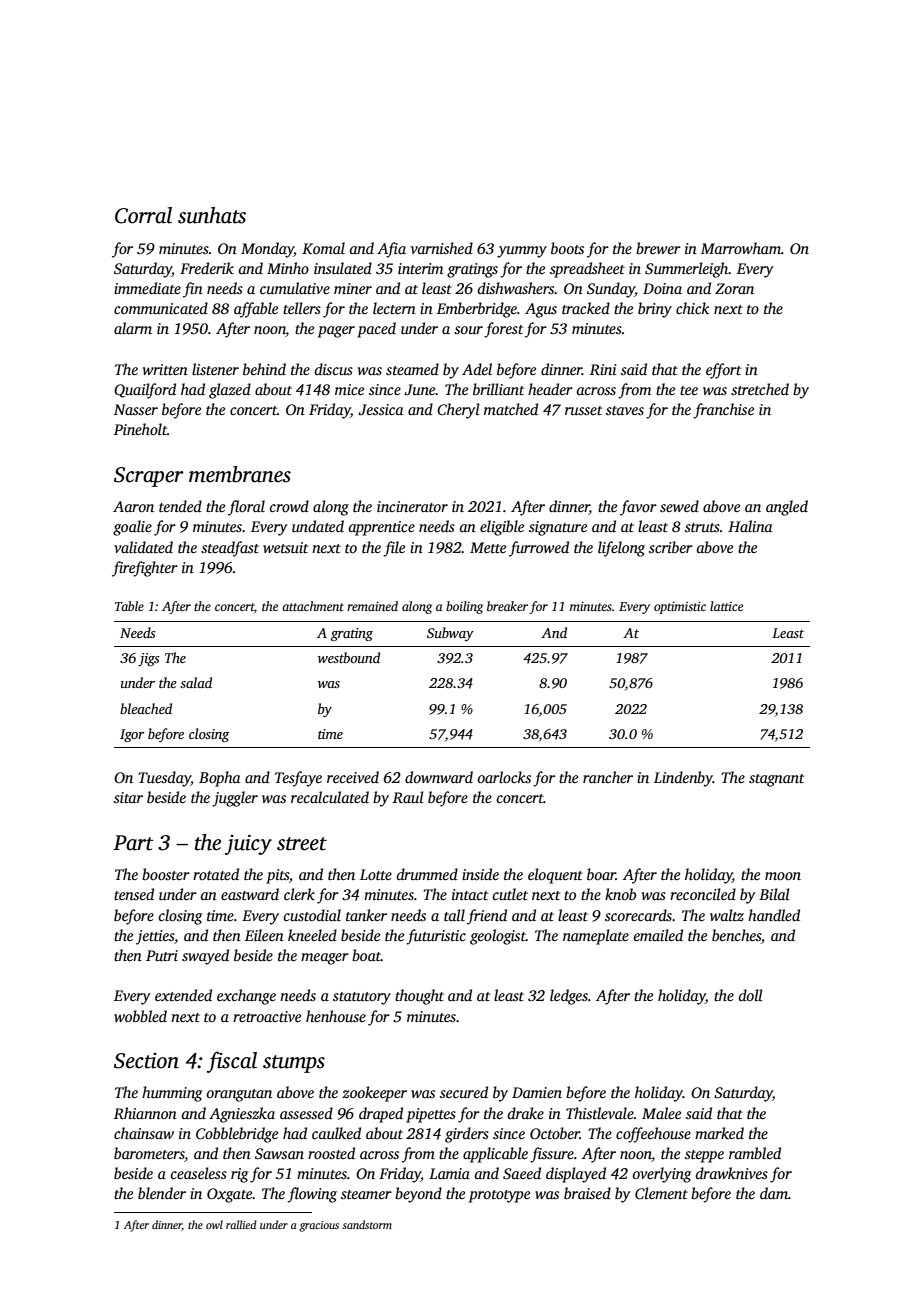 The image size is (924, 1308). Describe the element at coordinates (741, 248) in the screenshot. I see `Marrowham` at that location.
